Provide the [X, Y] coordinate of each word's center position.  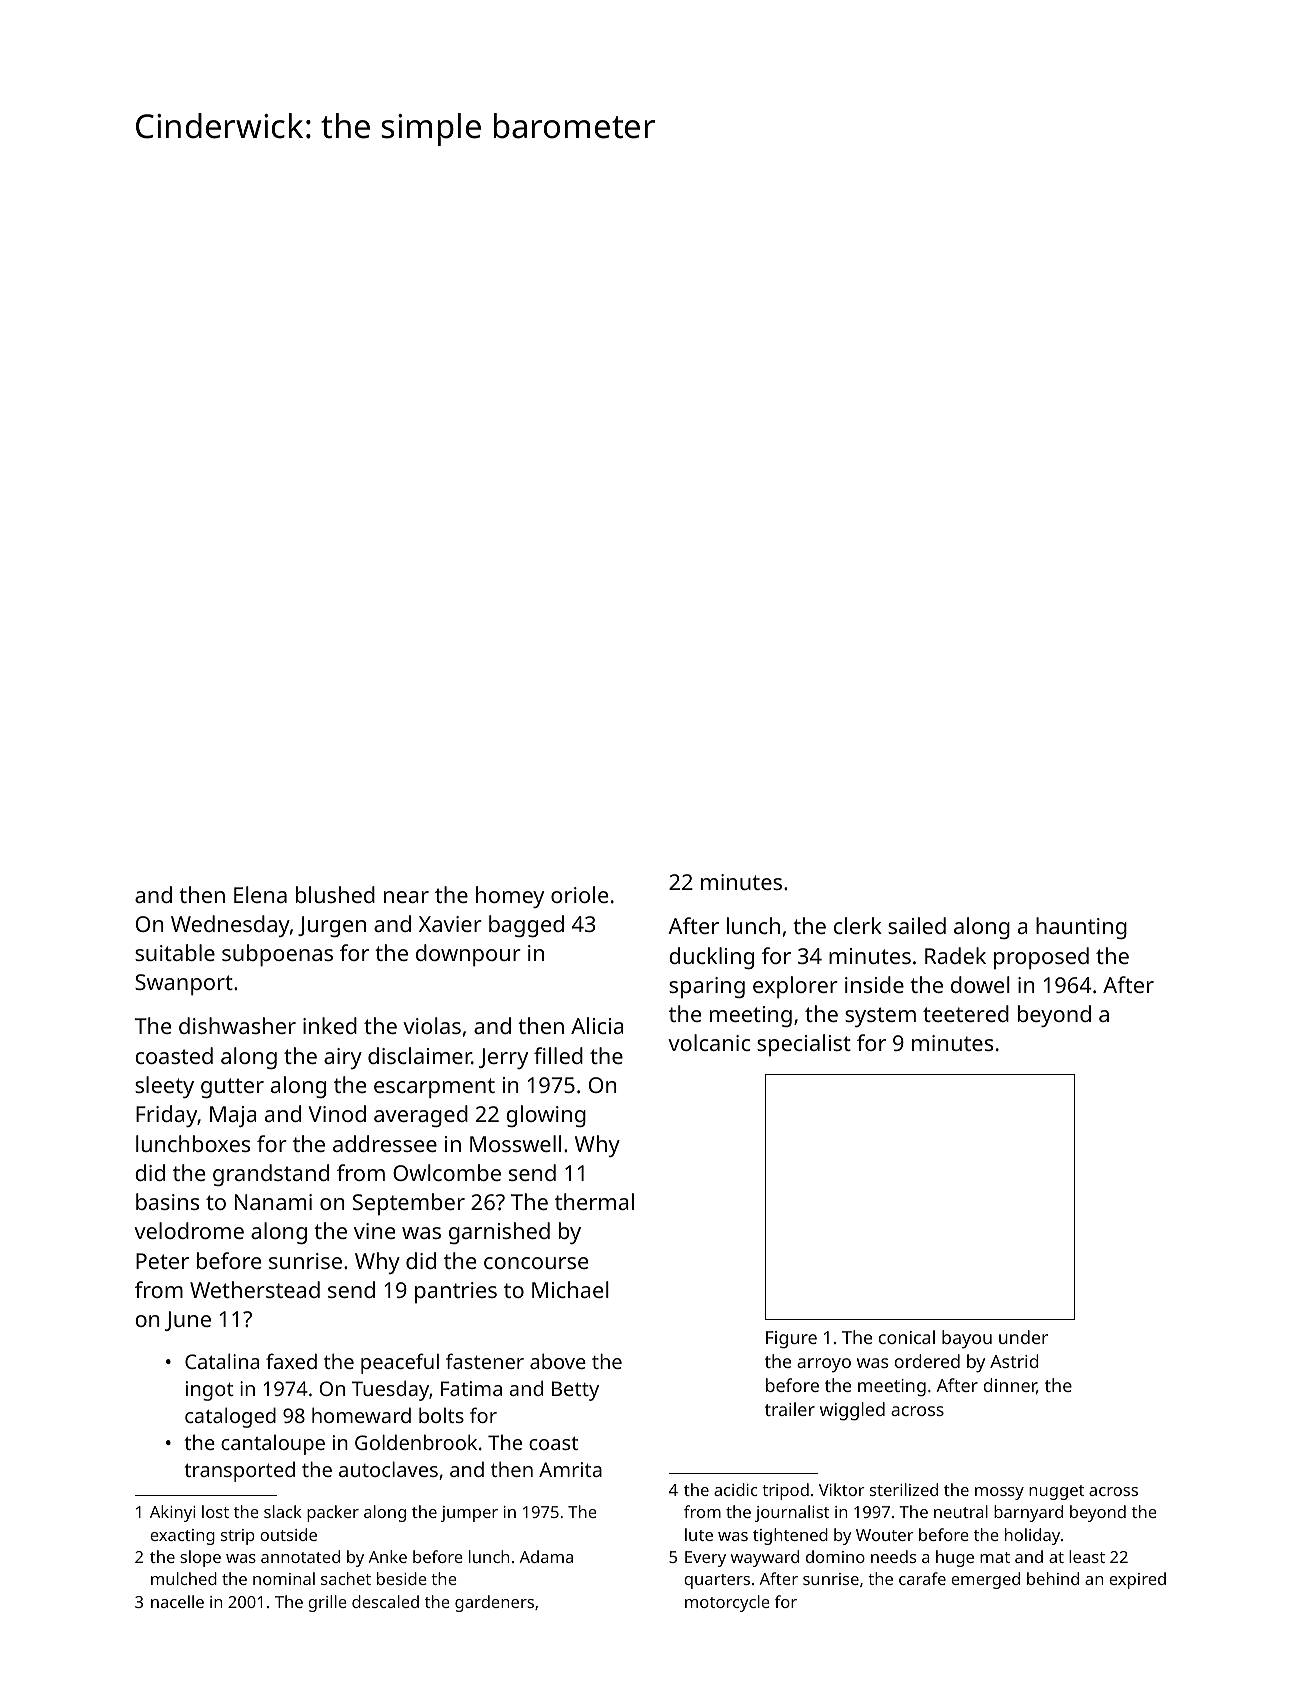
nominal [284, 1578]
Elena [260, 894]
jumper [469, 1514]
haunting [1081, 928]
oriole [579, 894]
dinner [1010, 1386]
